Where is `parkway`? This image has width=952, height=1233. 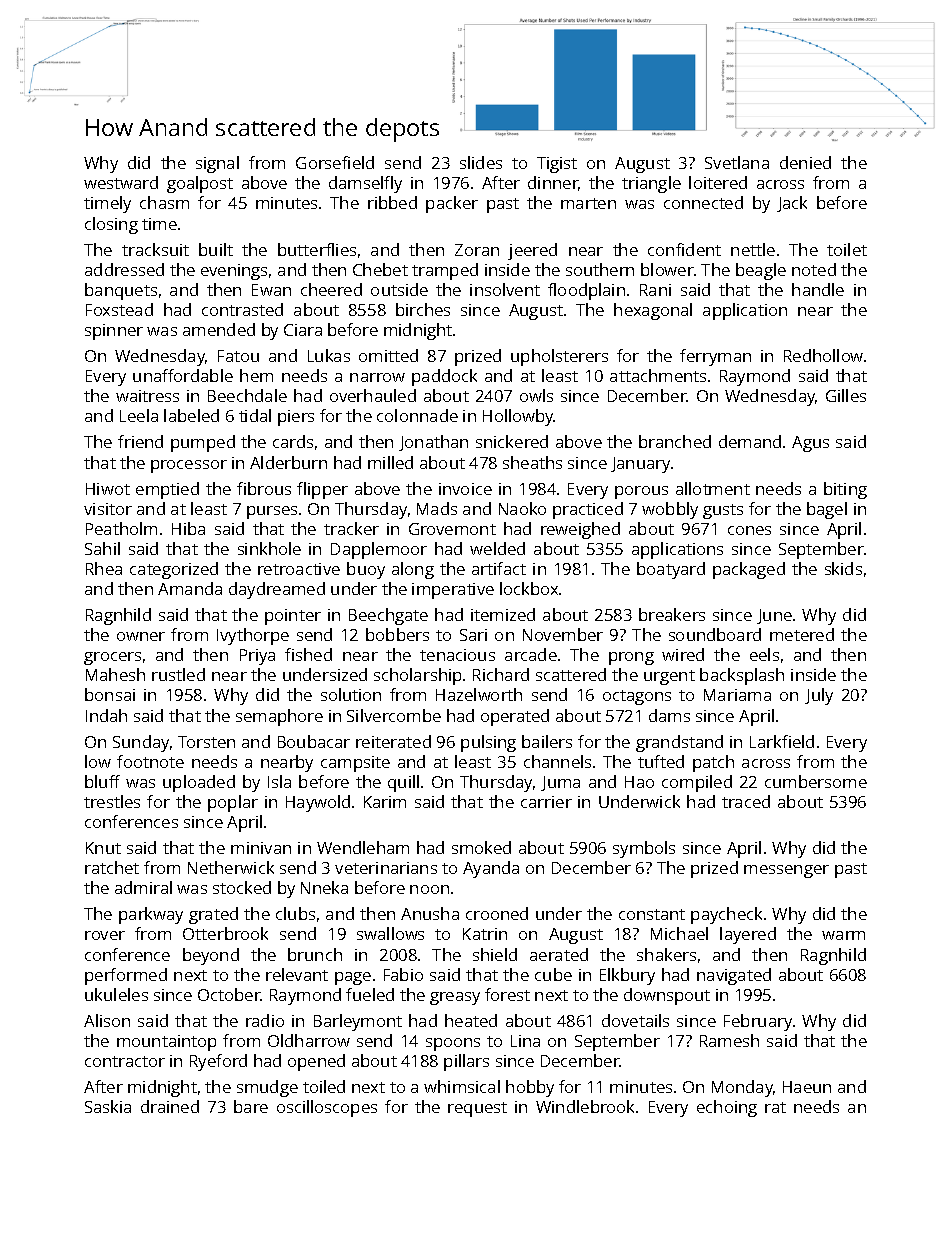 parkway is located at coordinates (151, 915).
